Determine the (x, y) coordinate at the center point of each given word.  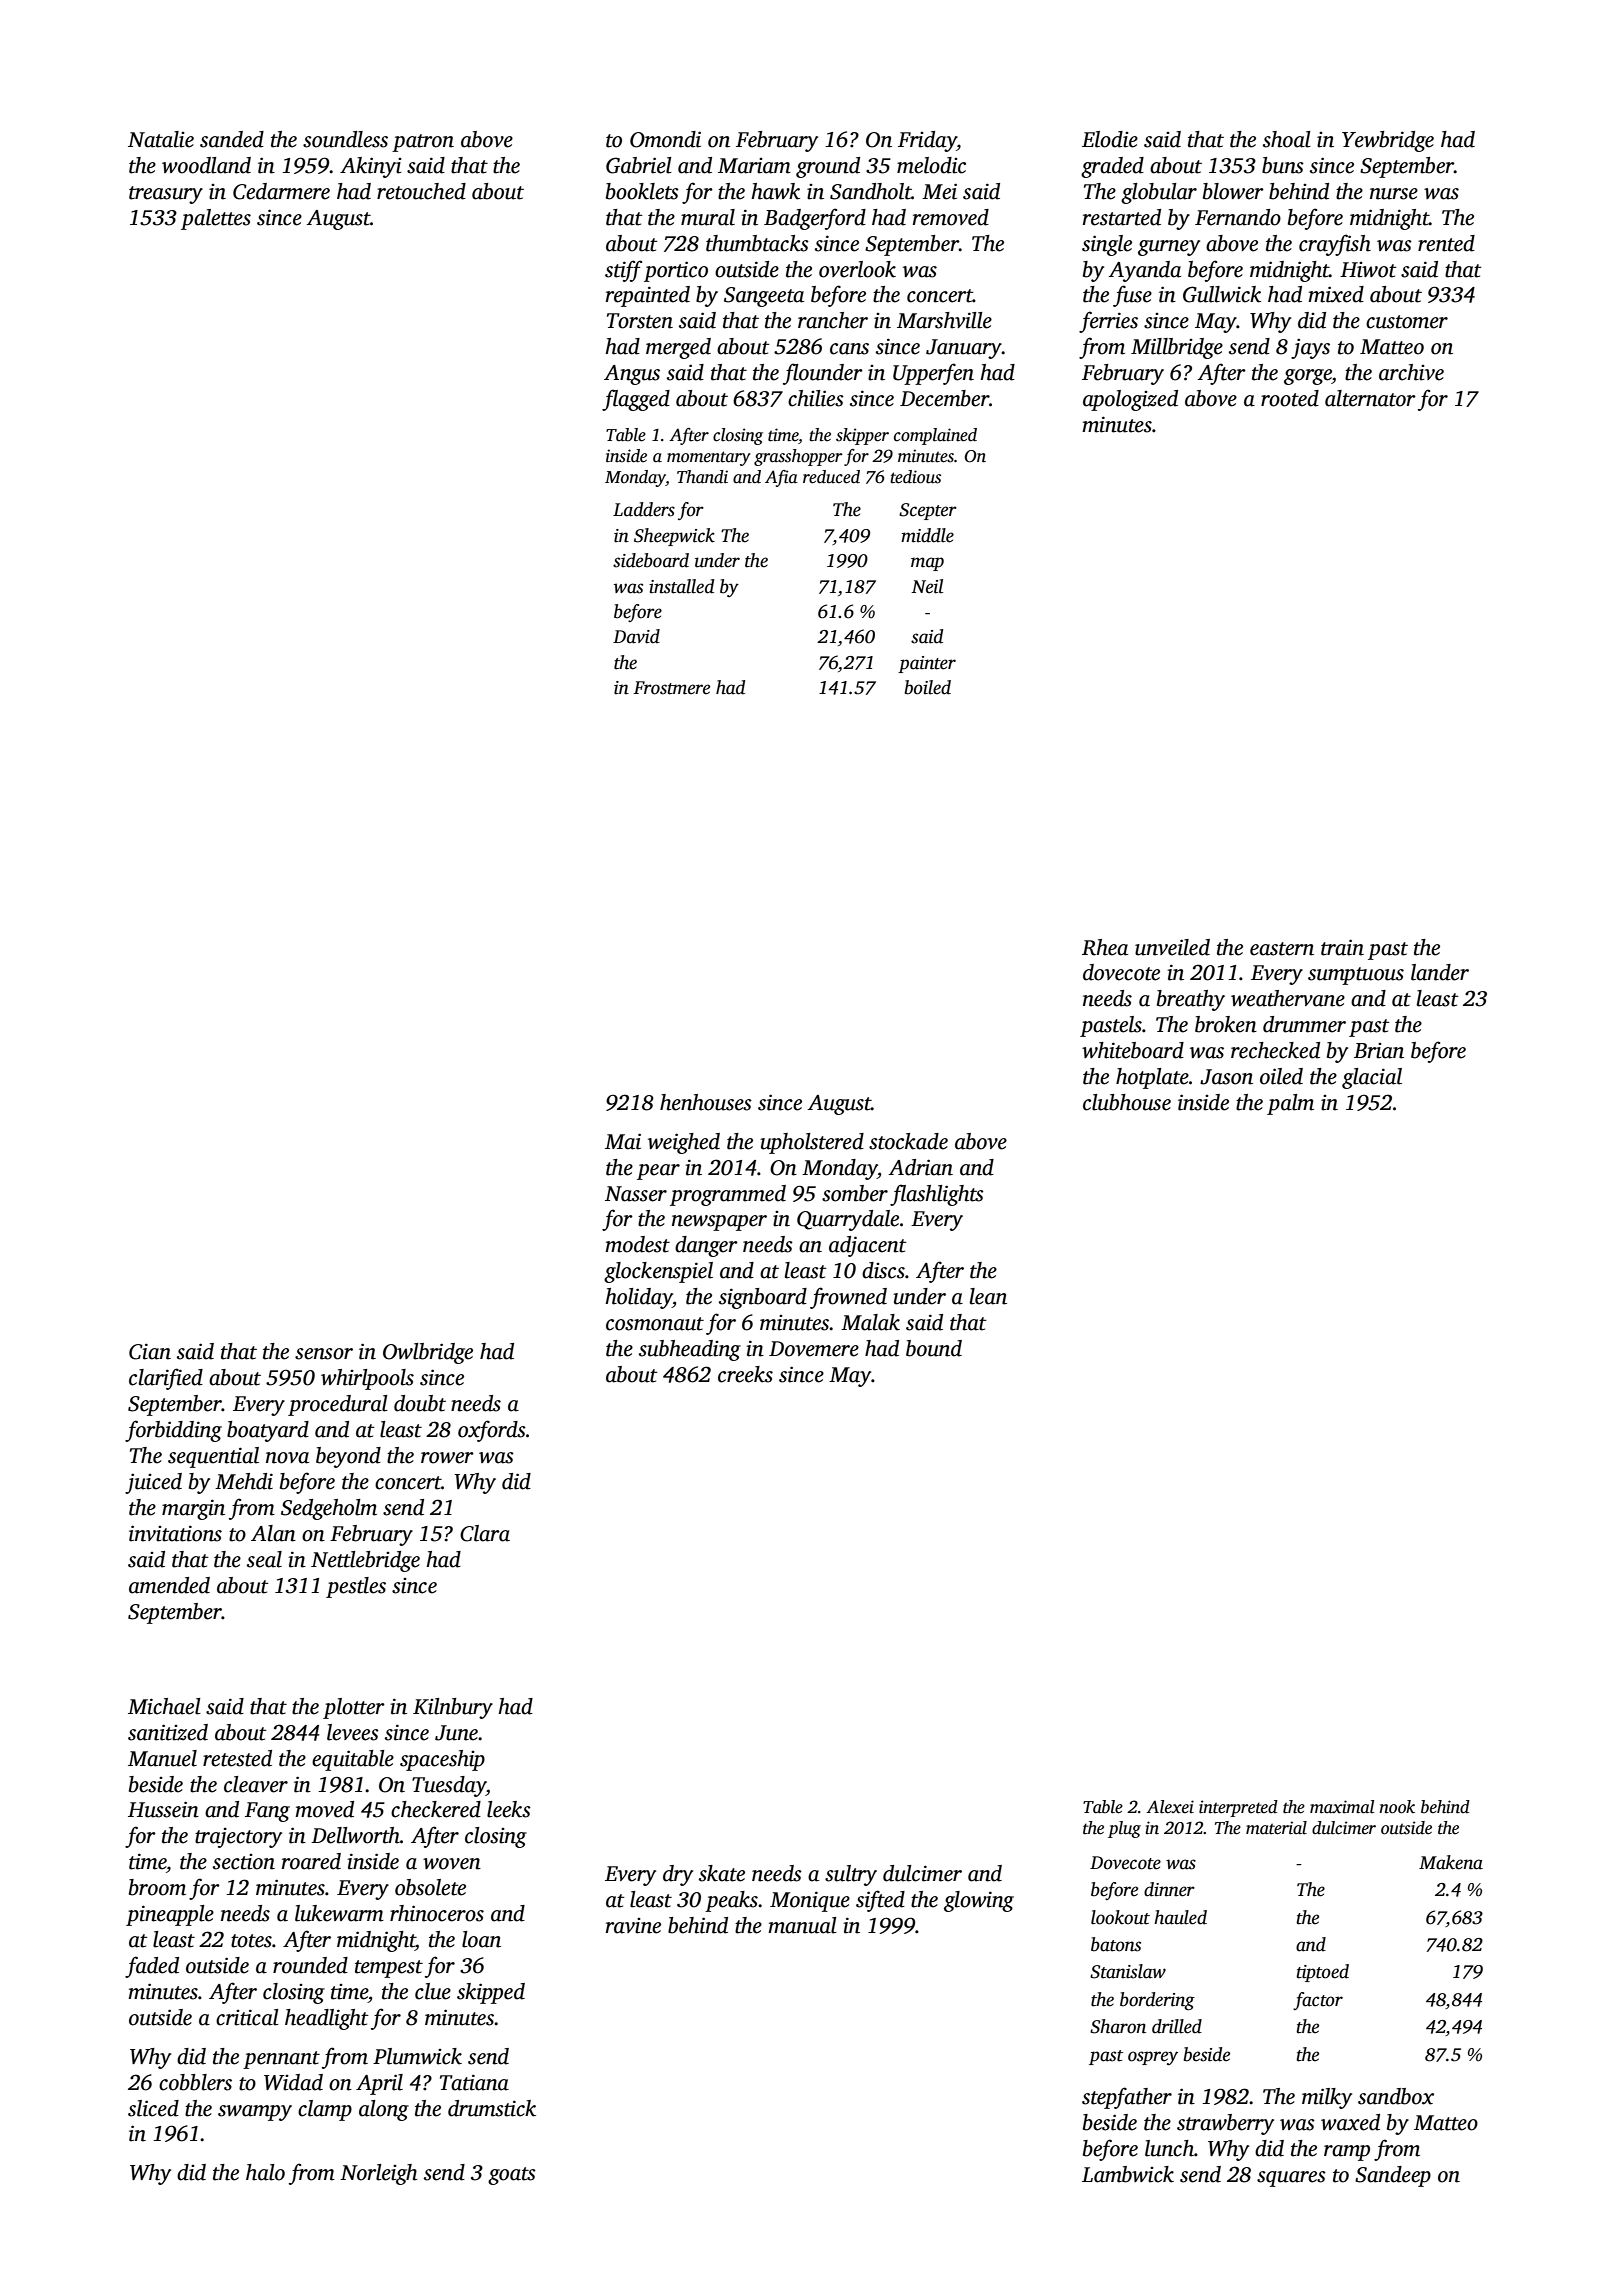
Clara (485, 1533)
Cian (150, 1351)
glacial (1372, 1078)
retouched (421, 191)
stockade (908, 1141)
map (927, 564)
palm (1290, 1104)
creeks (745, 1374)
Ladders (644, 509)
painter (927, 664)
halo (265, 2172)
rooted (1290, 398)
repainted (648, 296)
